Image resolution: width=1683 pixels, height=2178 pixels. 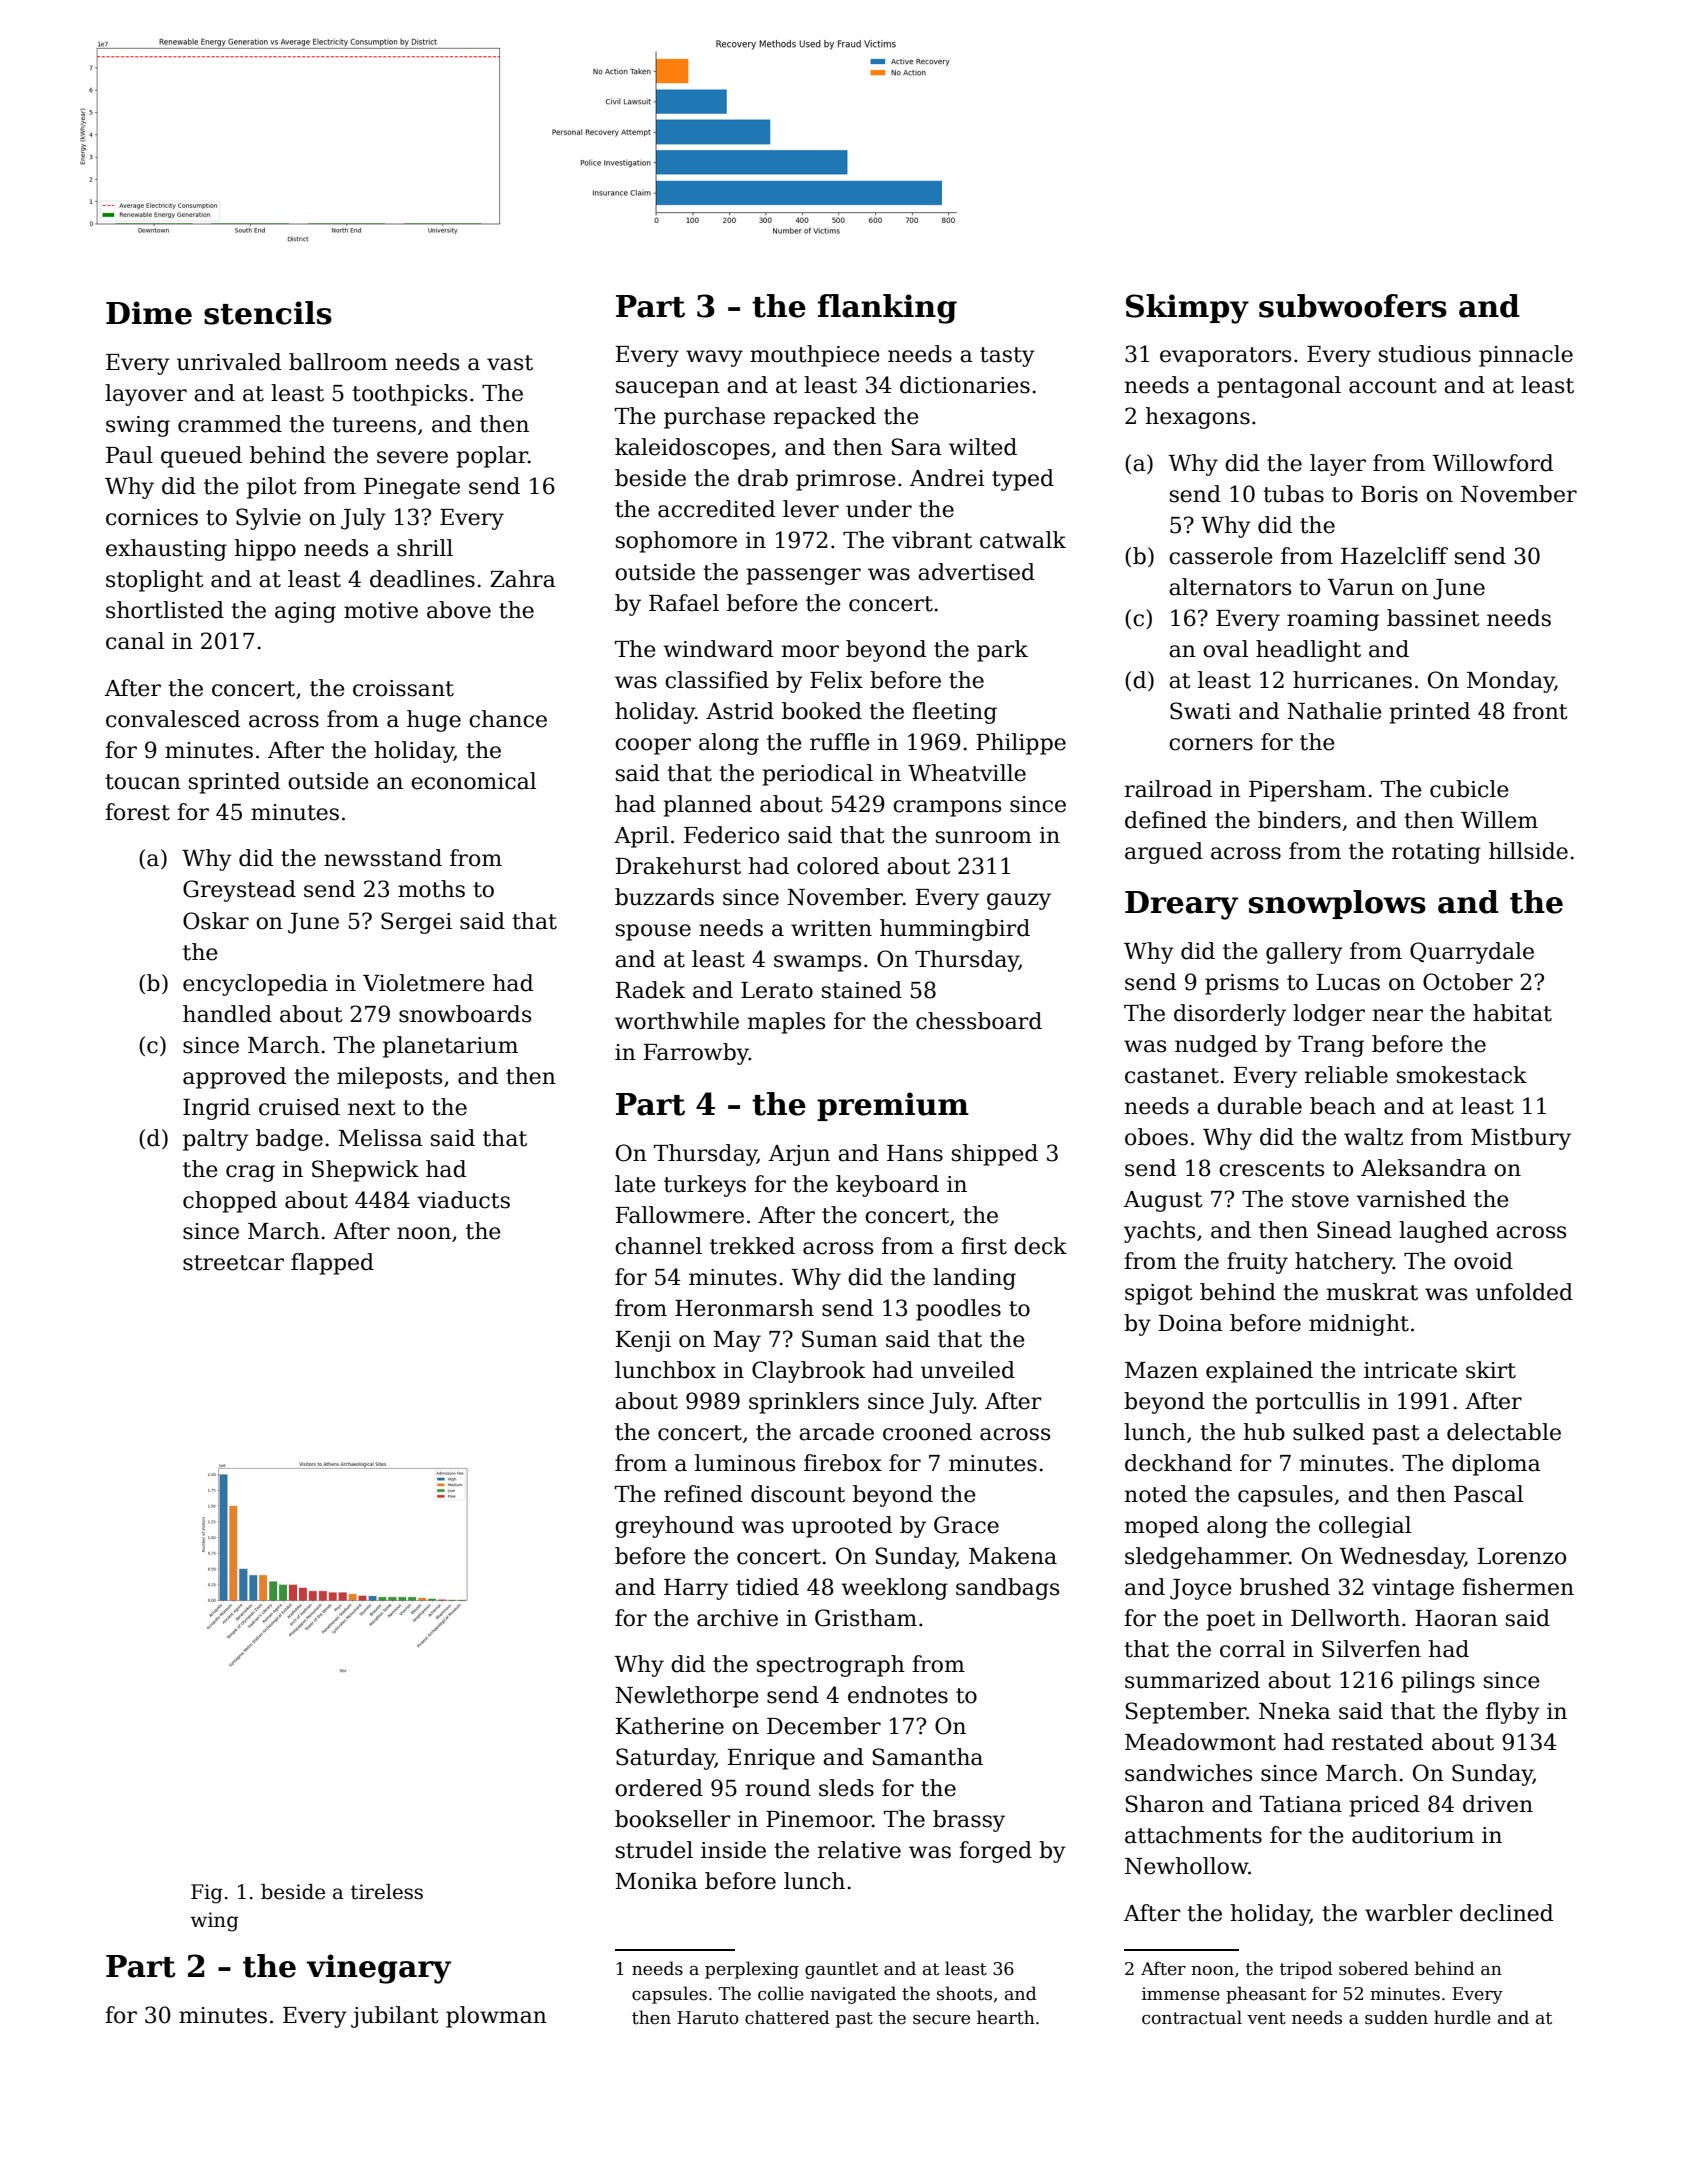 I want to click on greyhound, so click(x=674, y=1527).
